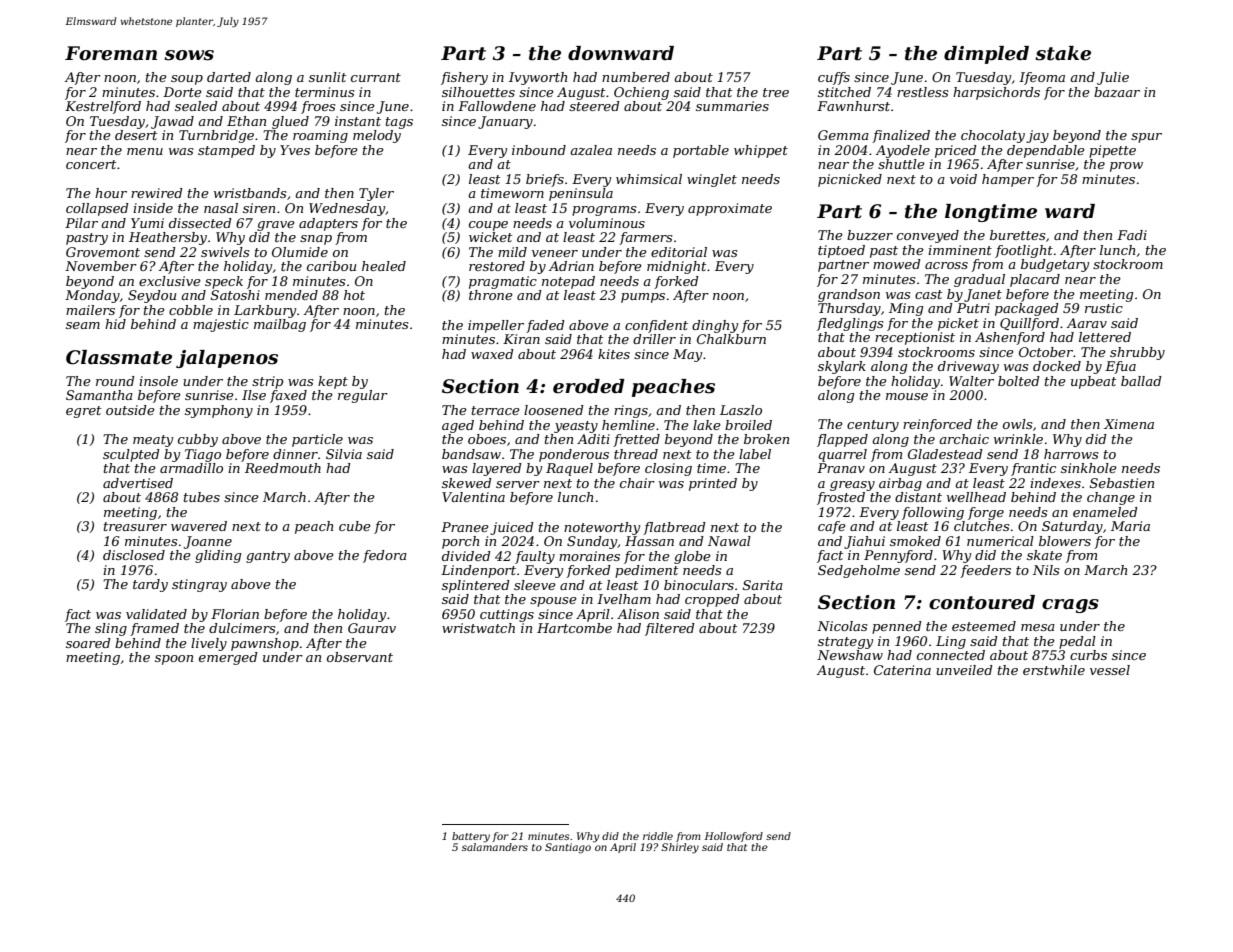 This screenshot has width=1233, height=952. I want to click on Jawad, so click(172, 122).
